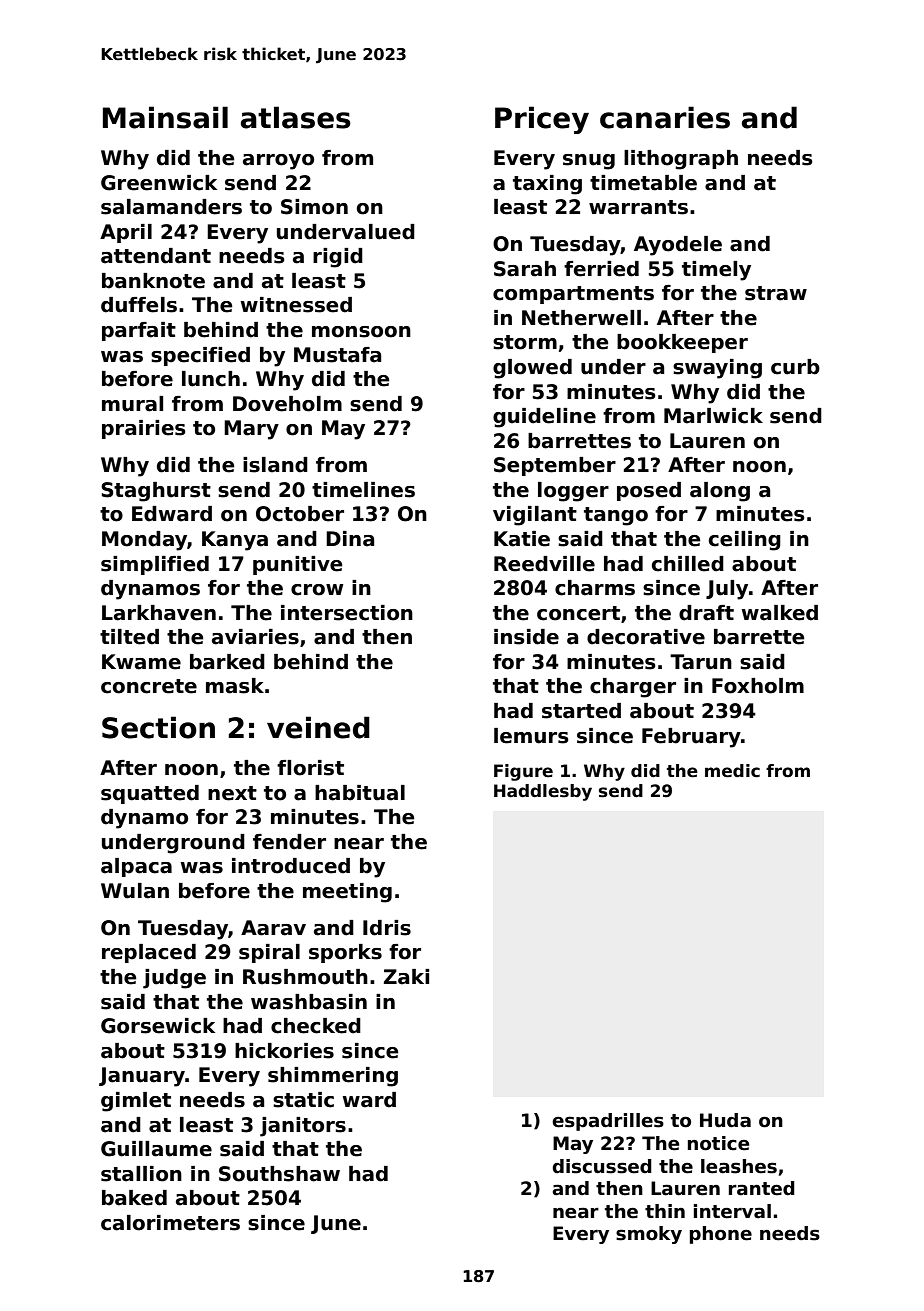  I want to click on taxing, so click(547, 185).
